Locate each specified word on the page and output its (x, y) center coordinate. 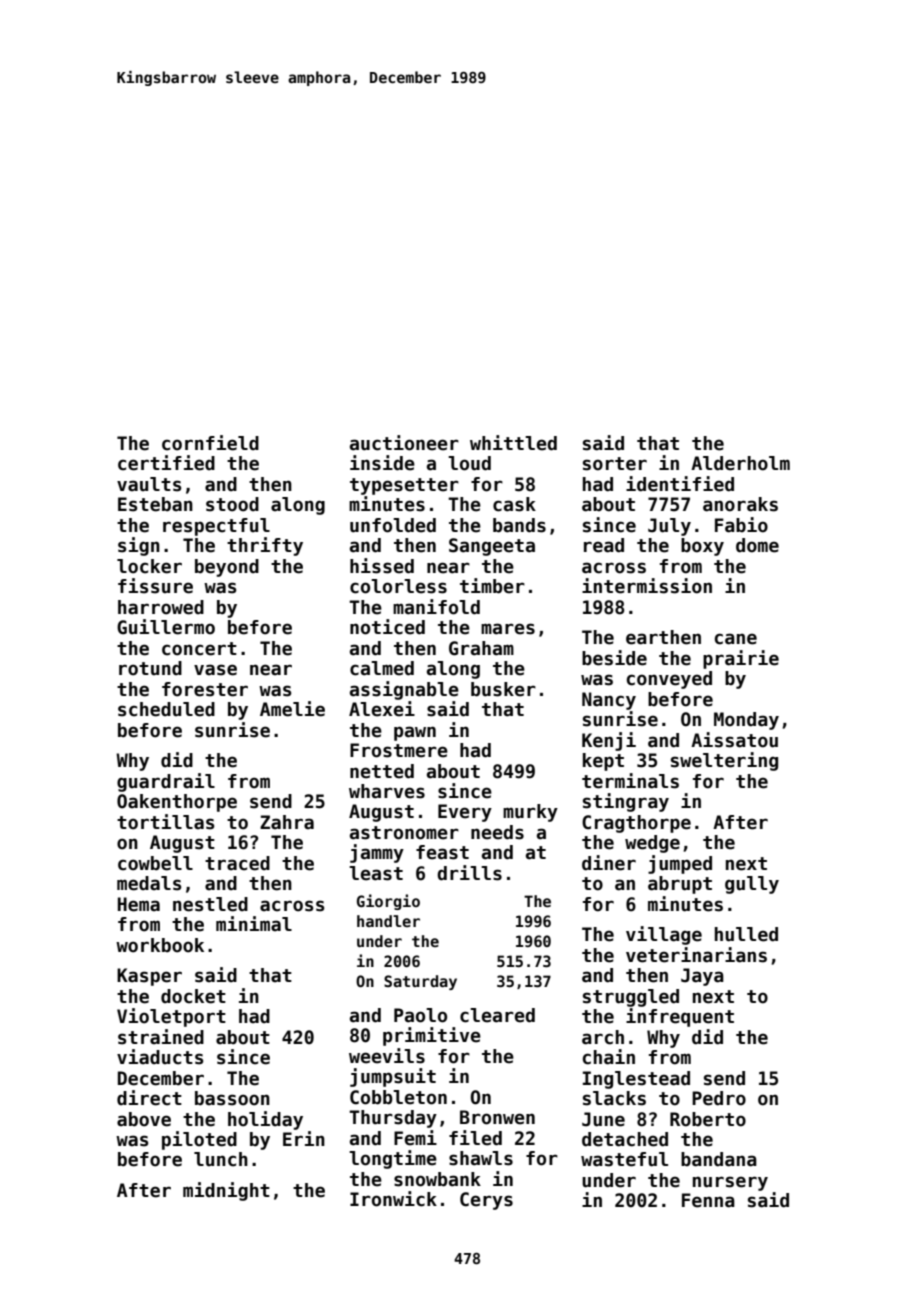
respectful (216, 527)
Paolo (420, 1015)
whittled (513, 443)
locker (149, 566)
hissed (382, 566)
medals (149, 883)
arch (603, 1037)
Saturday (420, 982)
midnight (226, 1191)
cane (736, 639)
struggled (631, 998)
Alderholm (740, 463)
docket (193, 996)
